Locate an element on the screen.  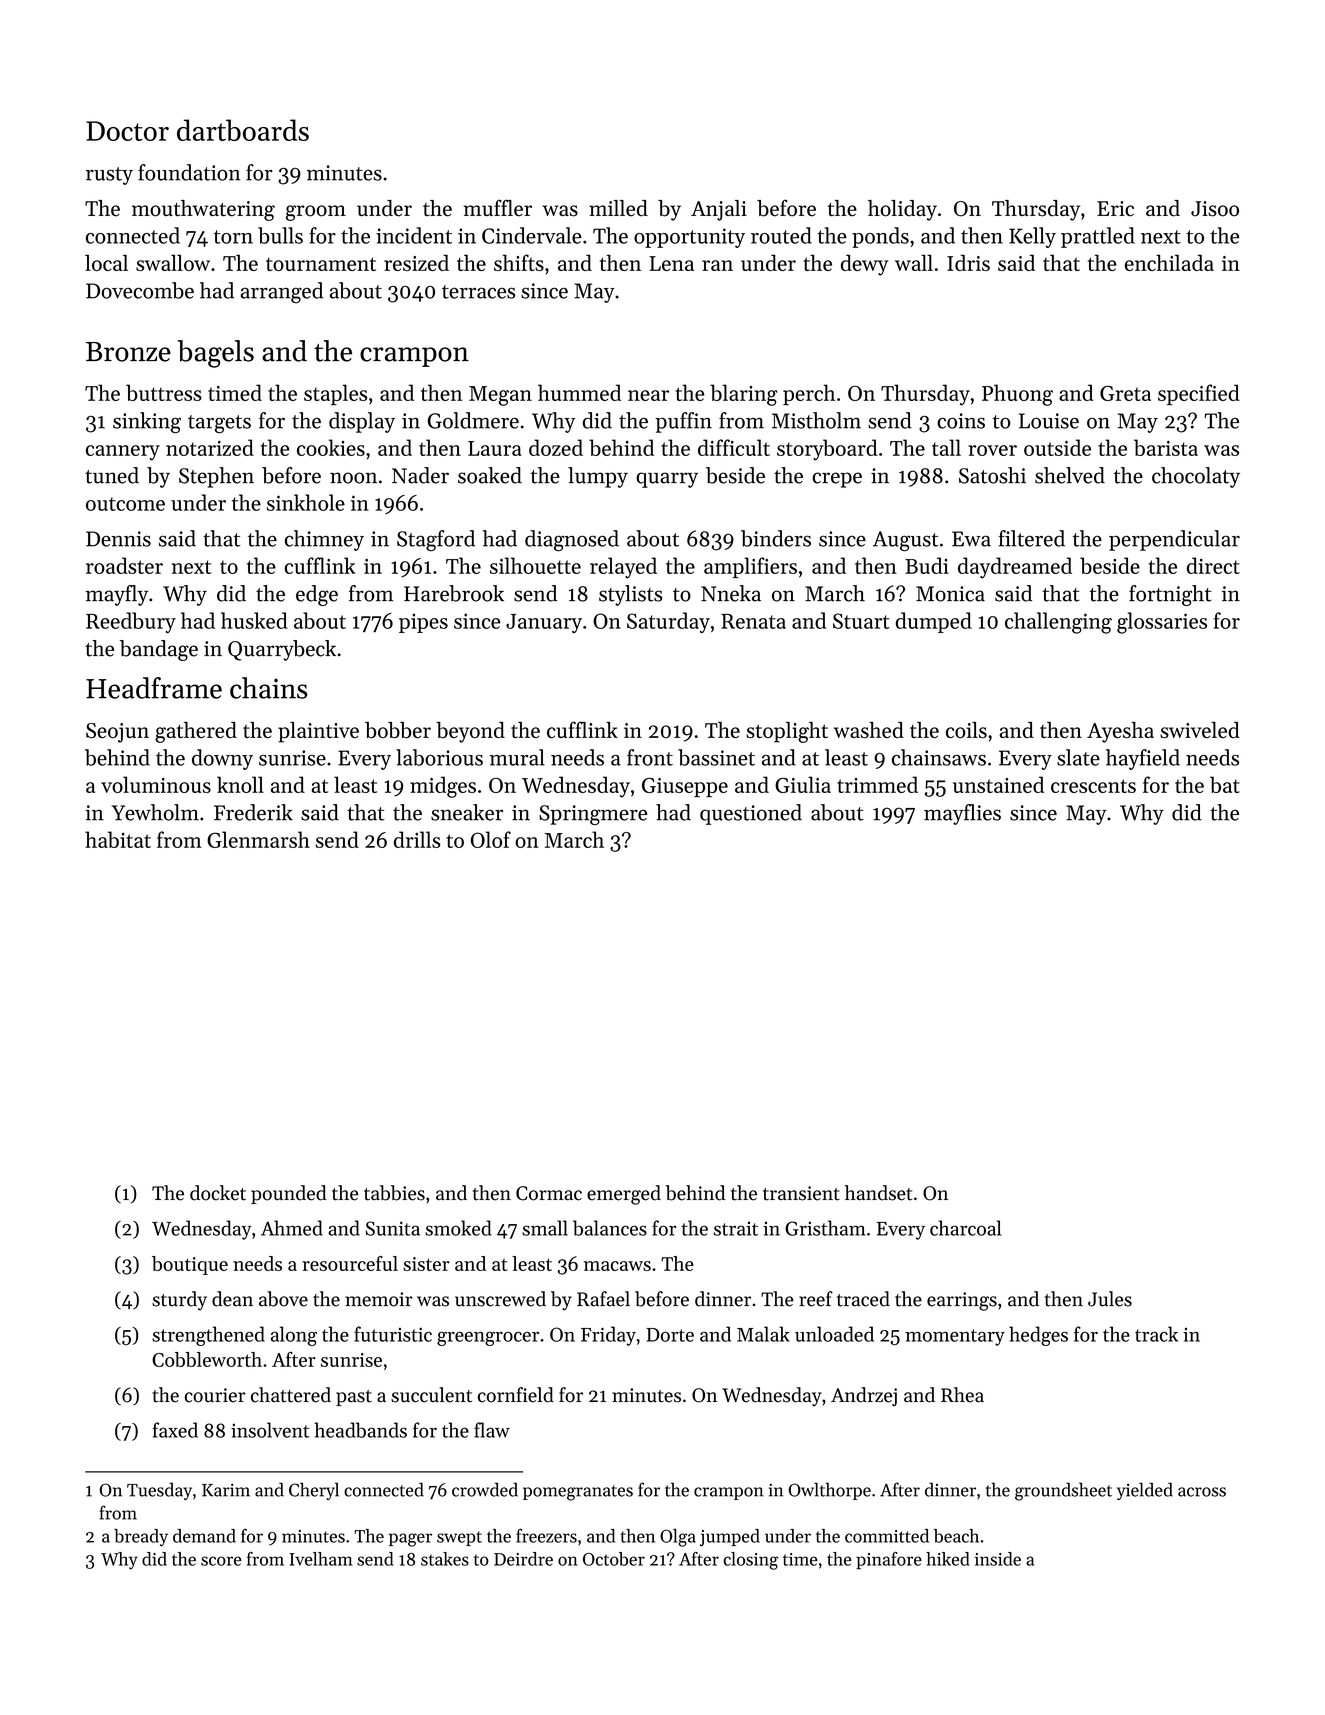
buttress is located at coordinates (164, 392).
